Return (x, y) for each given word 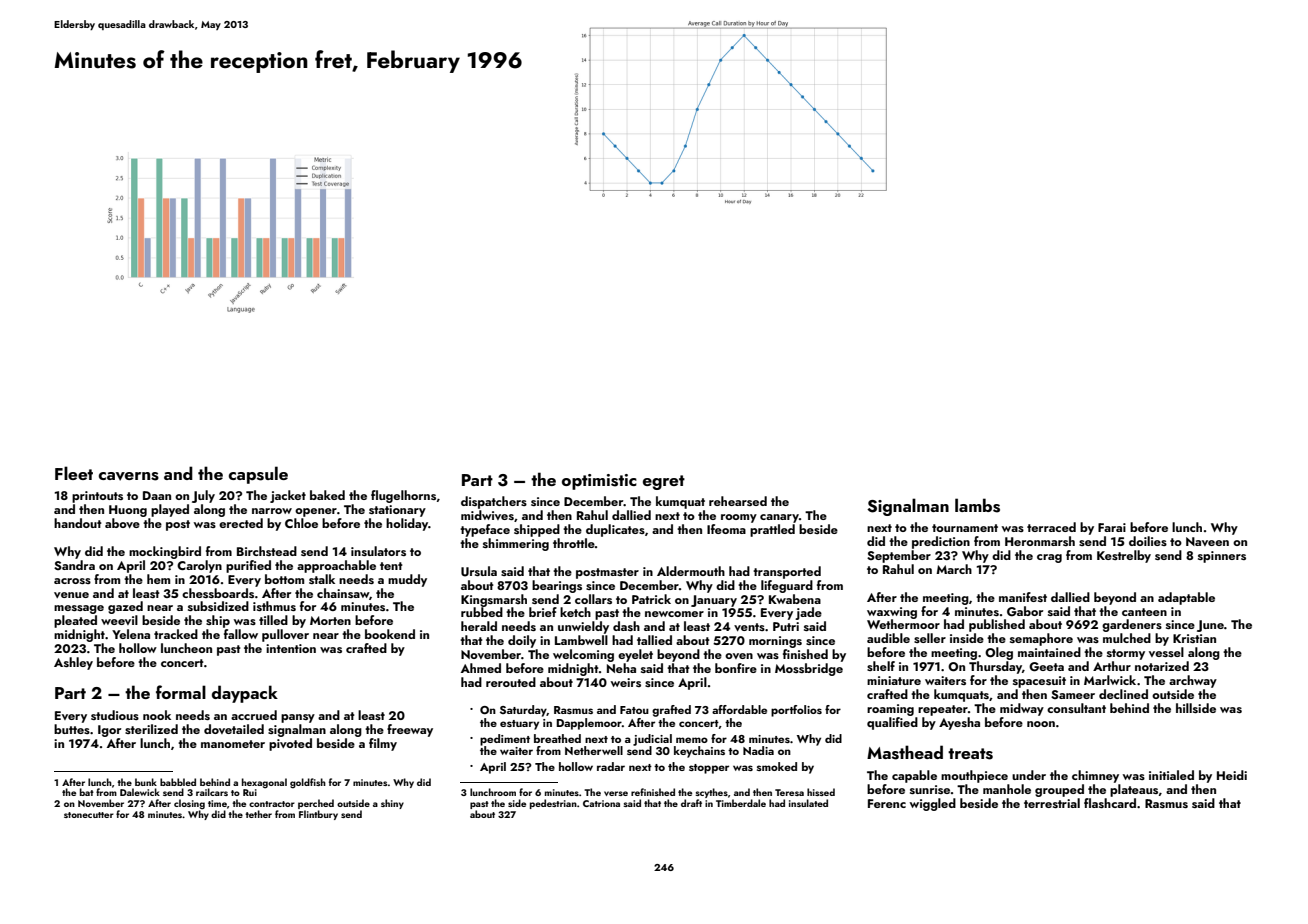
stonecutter (89, 815)
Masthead (905, 752)
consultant (1076, 708)
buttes (72, 729)
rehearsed (738, 501)
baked (327, 495)
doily (522, 641)
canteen (1144, 612)
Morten (330, 620)
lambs (977, 505)
